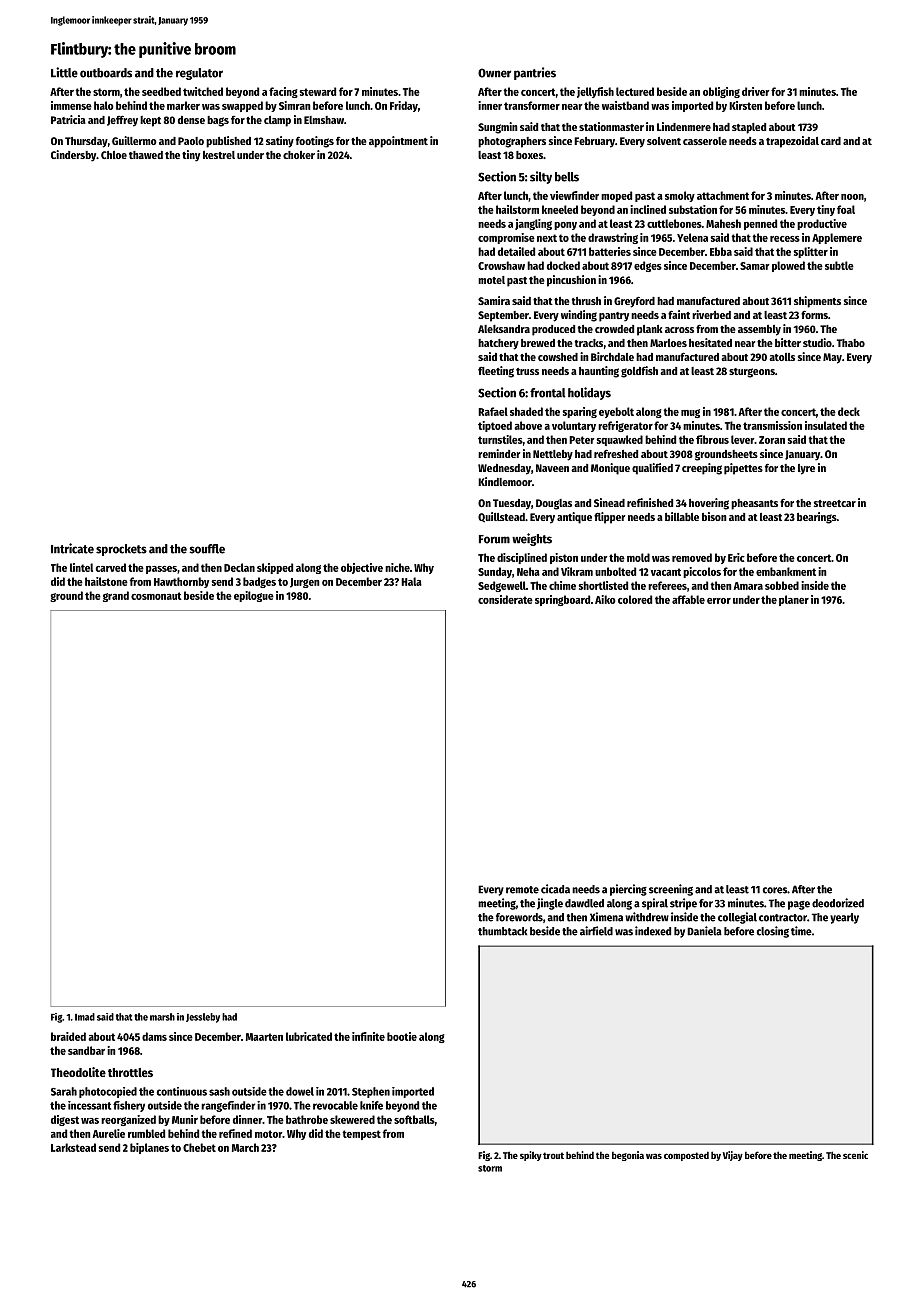 The height and width of the screenshot is (1308, 924). What do you see at coordinates (635, 91) in the screenshot?
I see `lectured` at bounding box center [635, 91].
